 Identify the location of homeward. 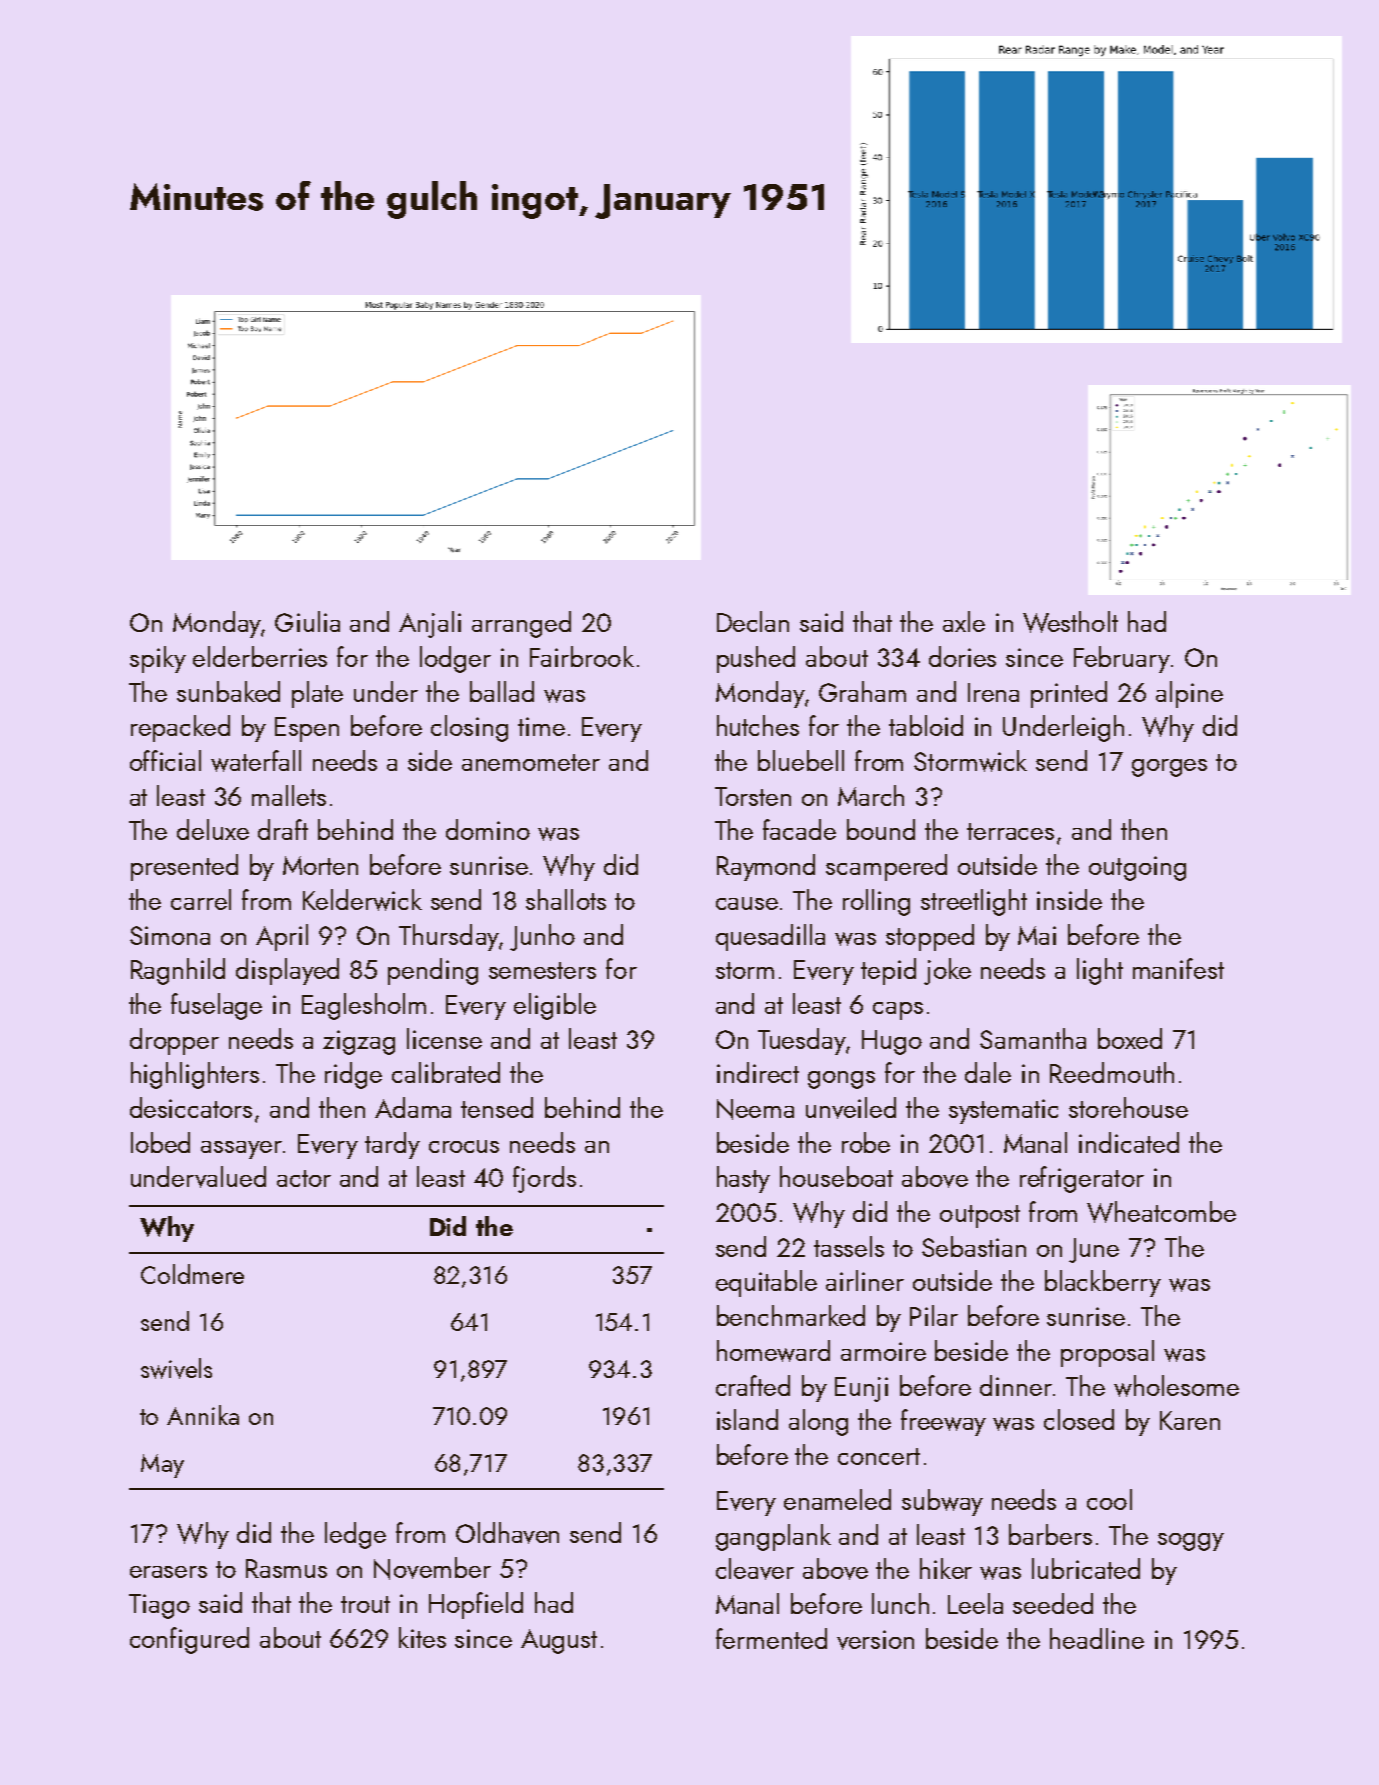
(773, 1351).
